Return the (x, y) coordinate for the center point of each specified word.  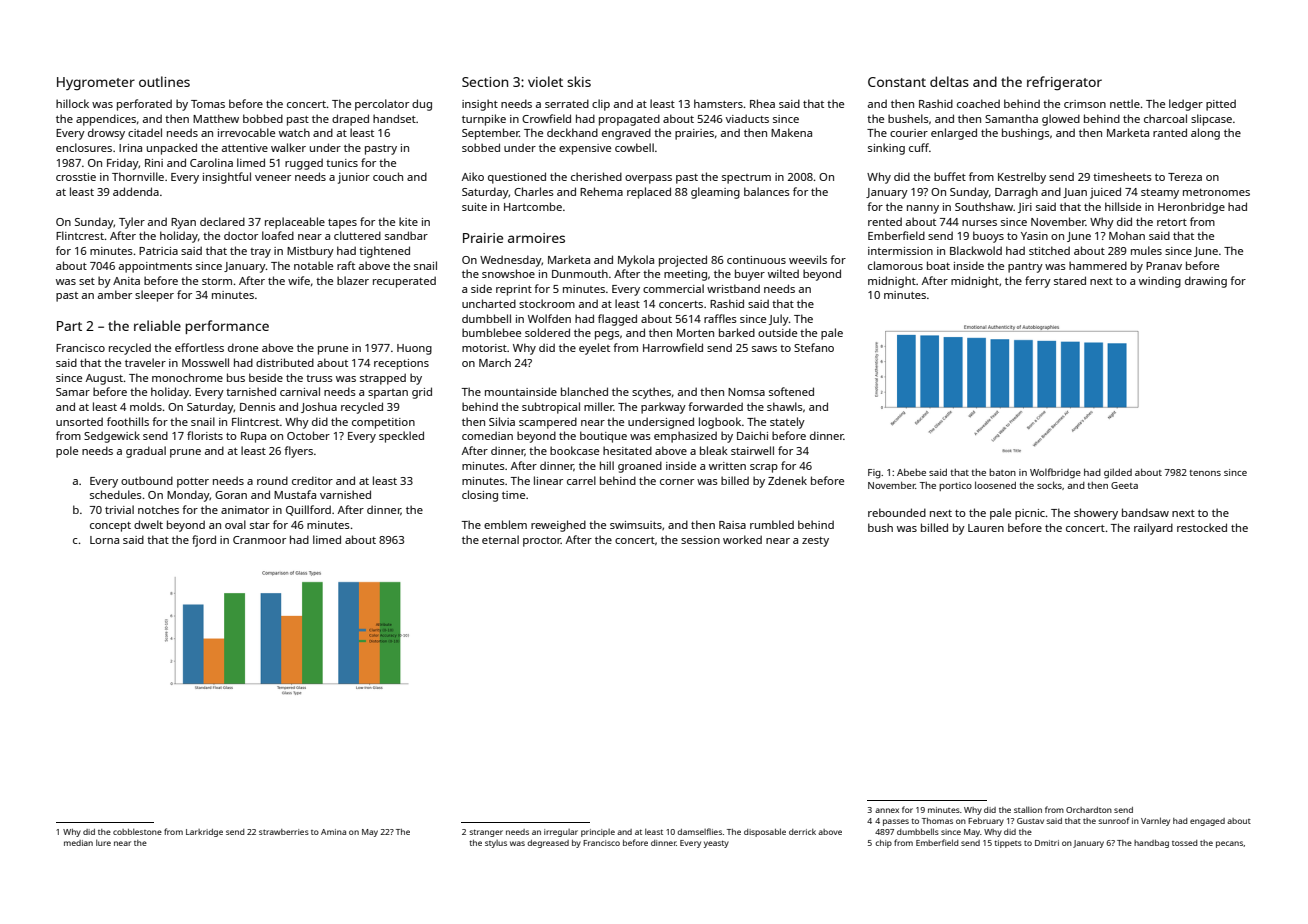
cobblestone (137, 831)
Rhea (762, 103)
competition (383, 423)
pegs (607, 335)
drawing (1206, 282)
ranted (1170, 132)
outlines (164, 81)
